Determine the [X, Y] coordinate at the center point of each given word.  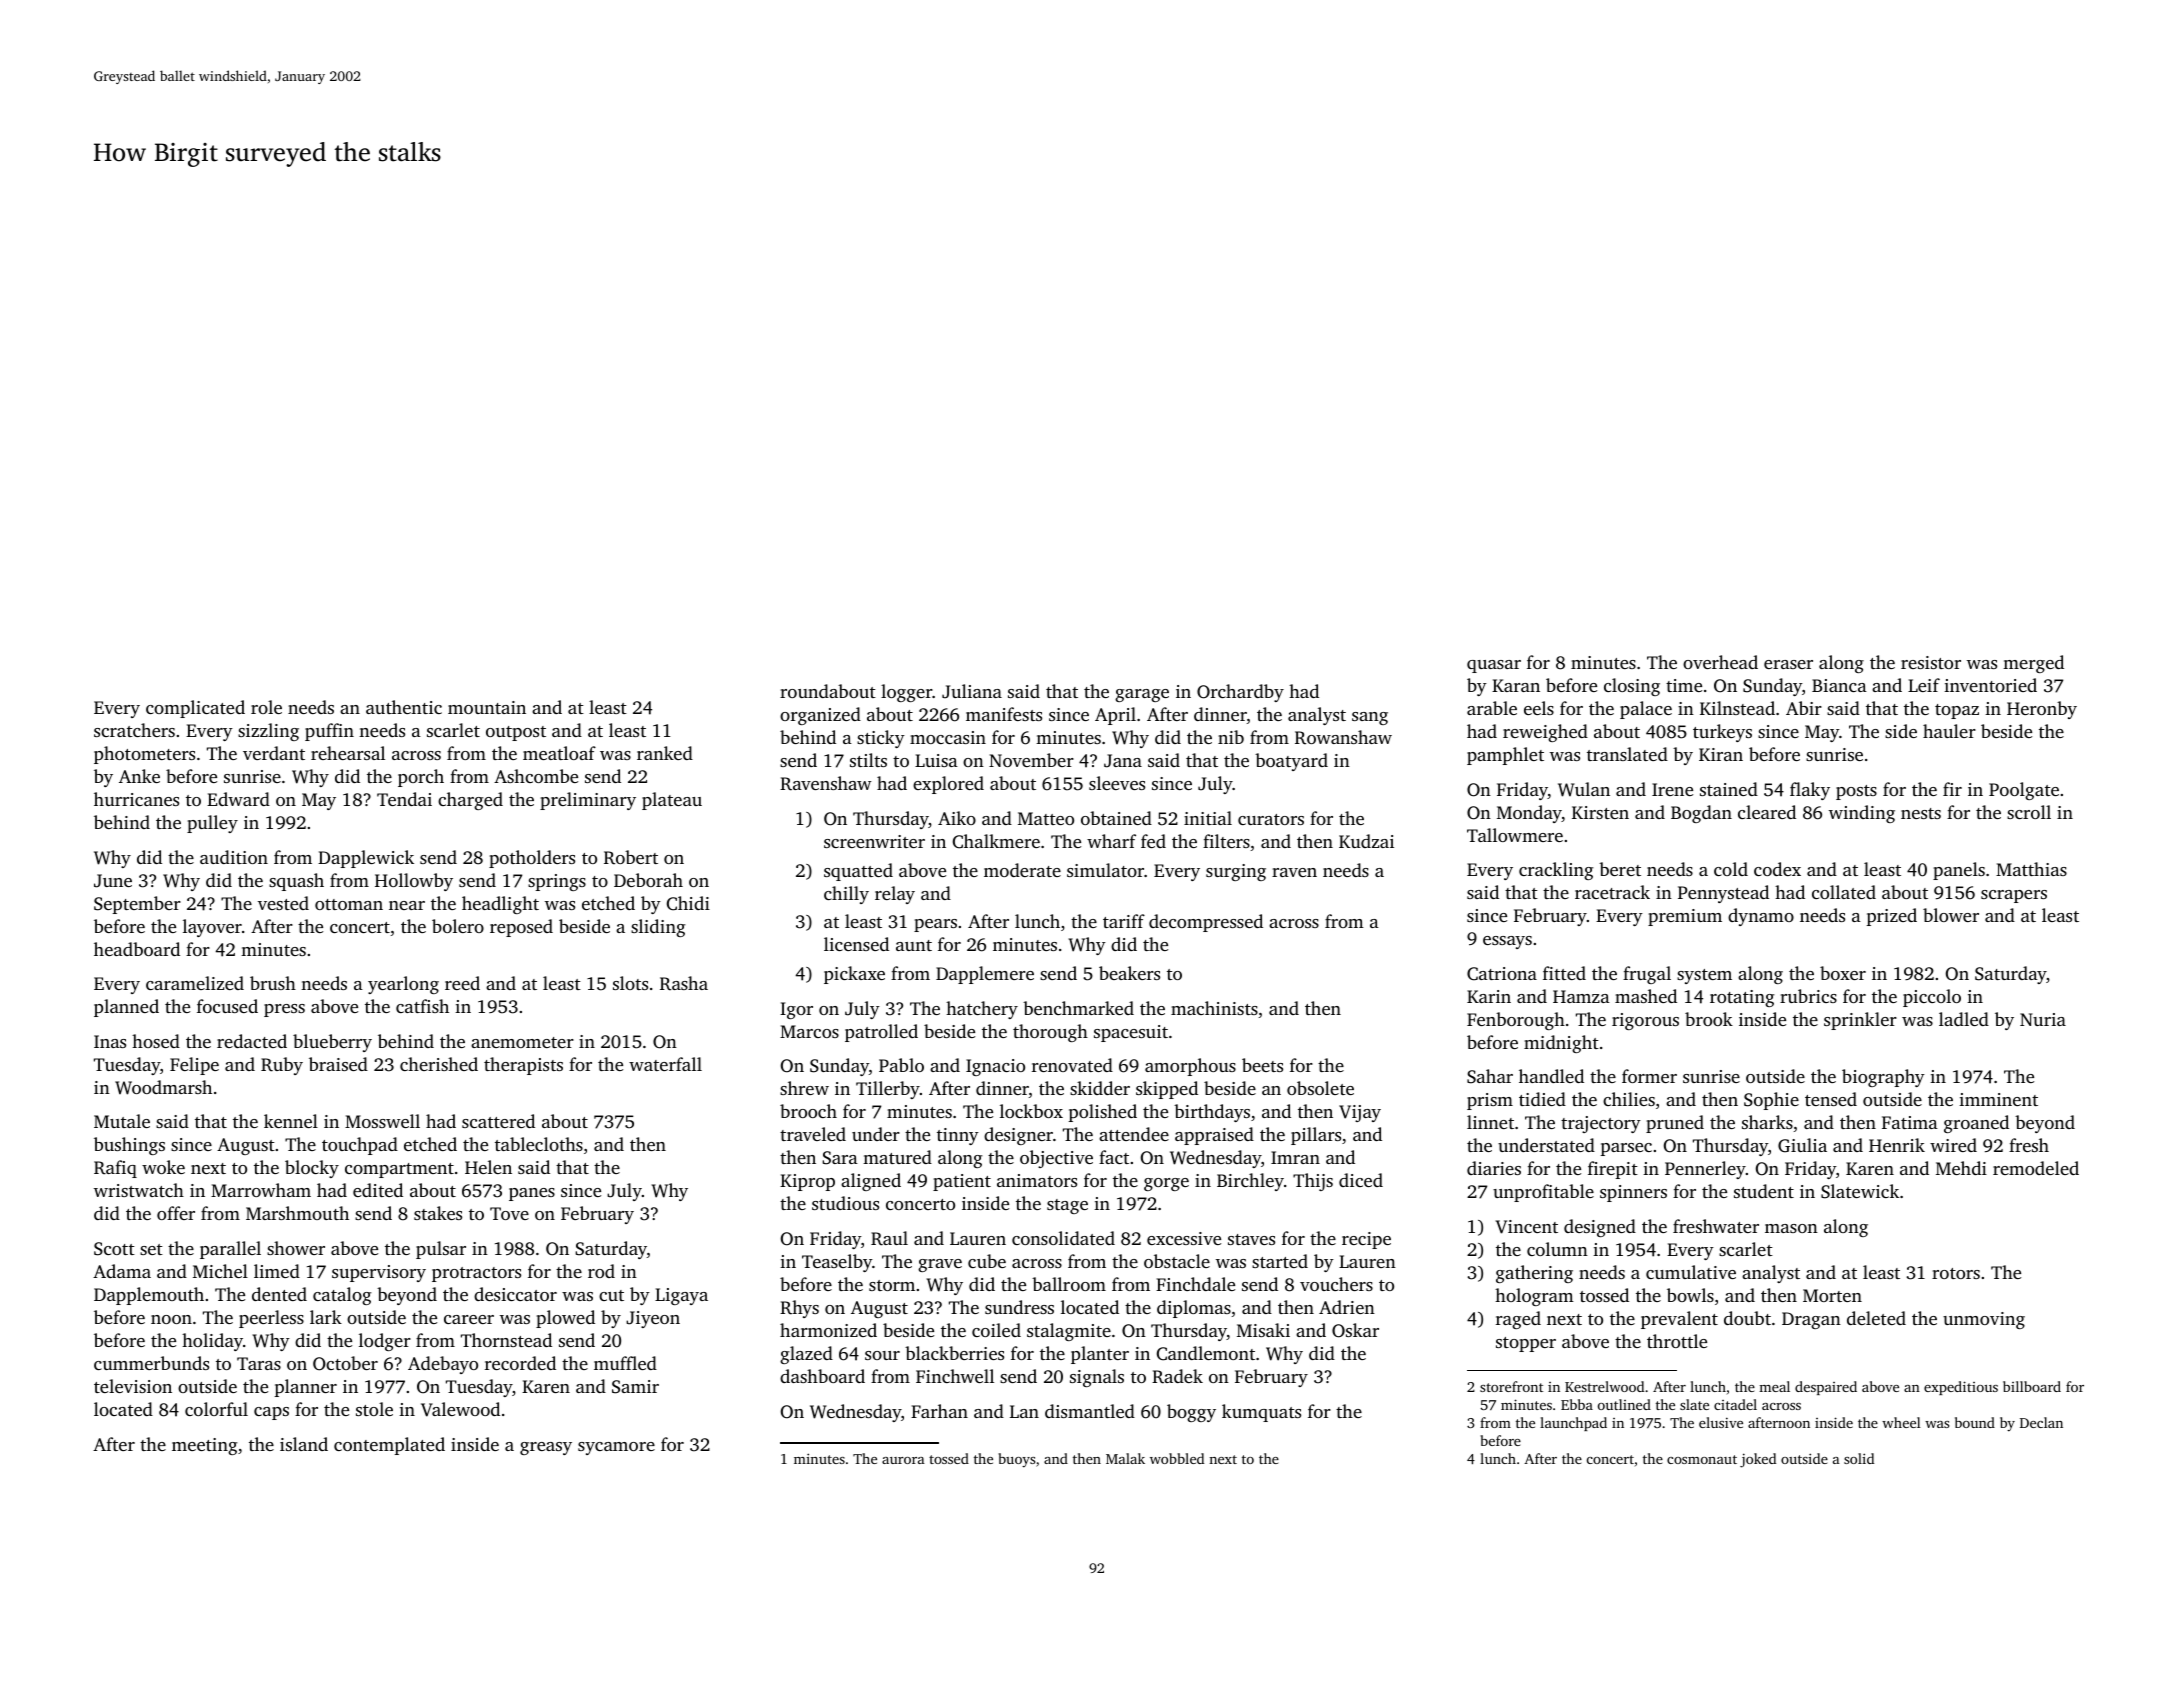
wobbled [1177, 1458]
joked [1758, 1460]
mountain [487, 707]
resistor [1931, 662]
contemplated [389, 1446]
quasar [1494, 666]
